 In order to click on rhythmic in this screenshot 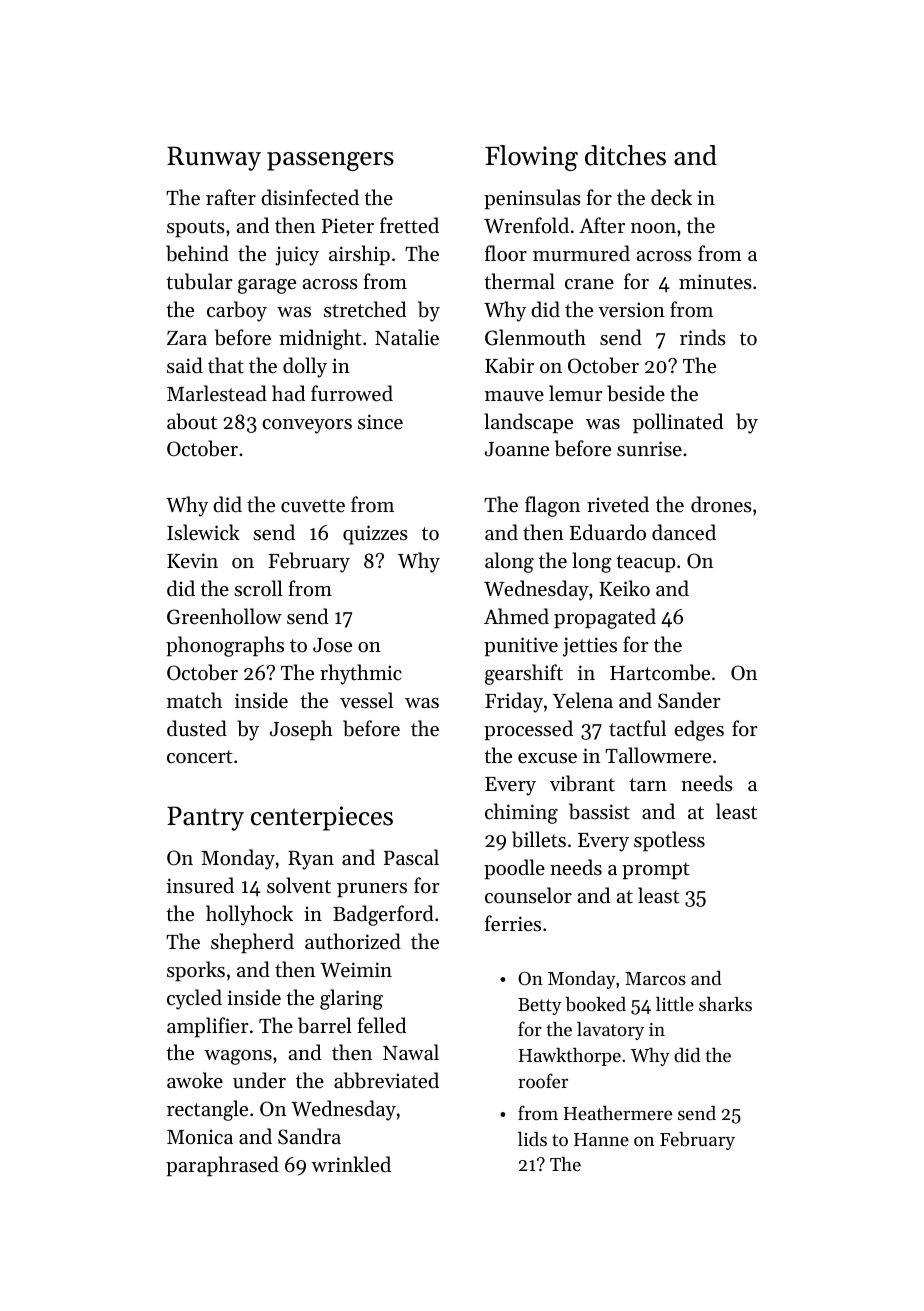, I will do `click(361, 674)`.
